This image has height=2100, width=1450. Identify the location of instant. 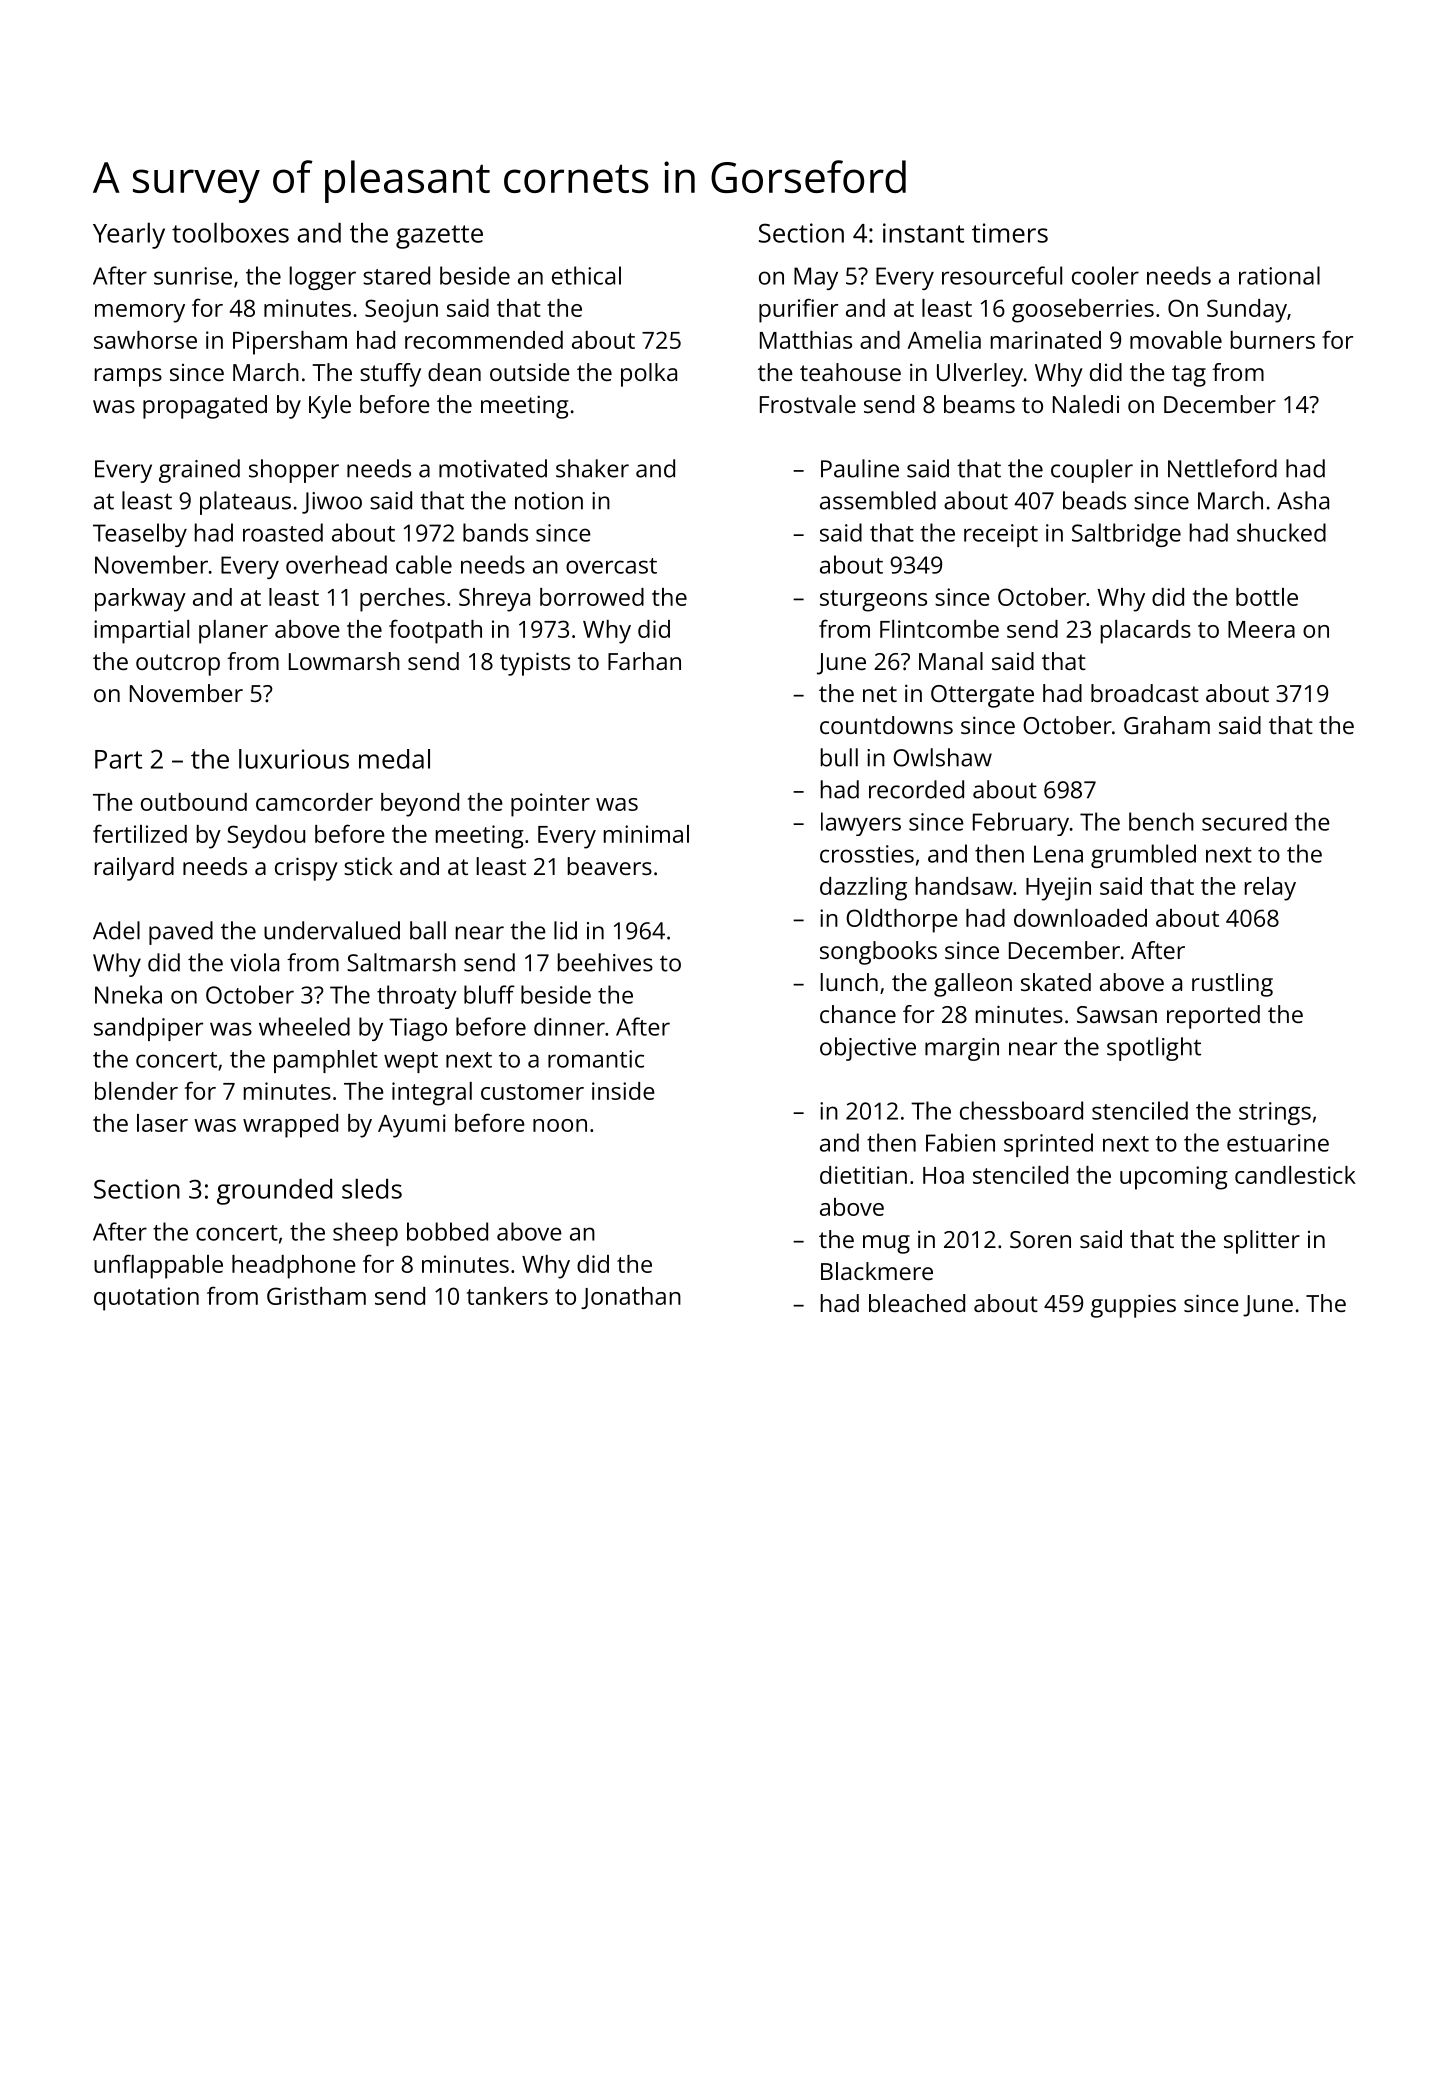
(923, 233).
